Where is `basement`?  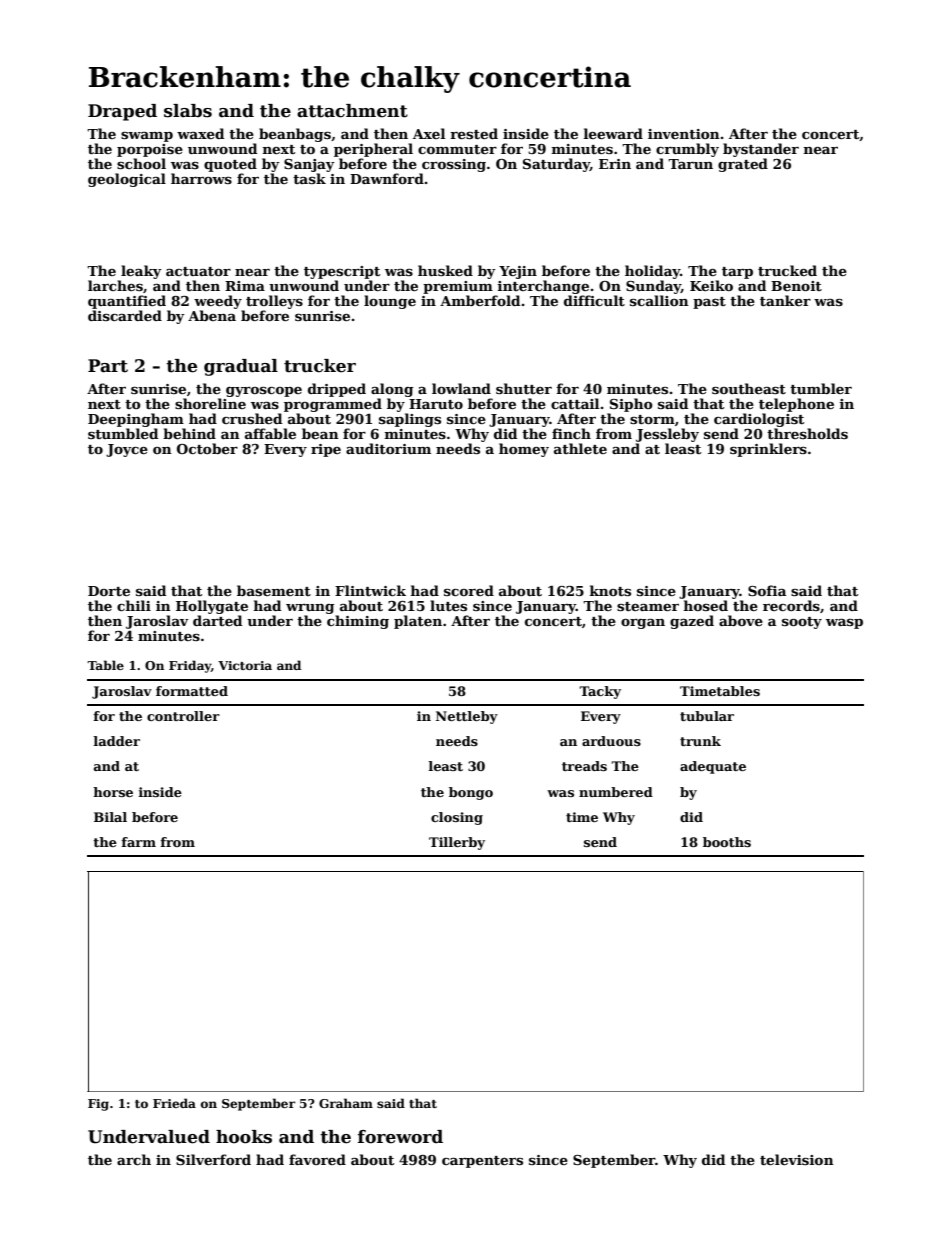
basement is located at coordinates (274, 590).
